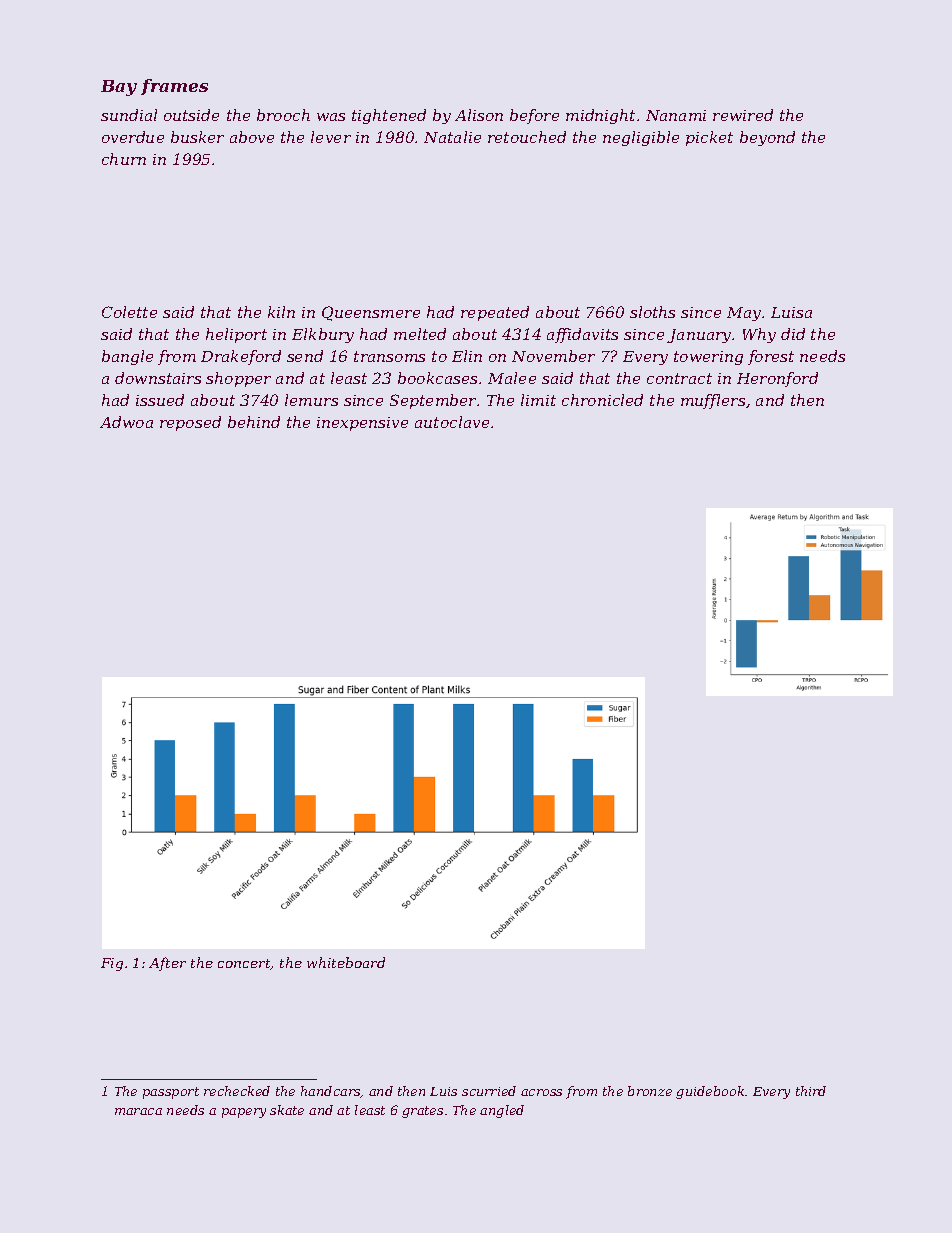 The height and width of the screenshot is (1233, 952). What do you see at coordinates (129, 312) in the screenshot?
I see `Colette` at bounding box center [129, 312].
